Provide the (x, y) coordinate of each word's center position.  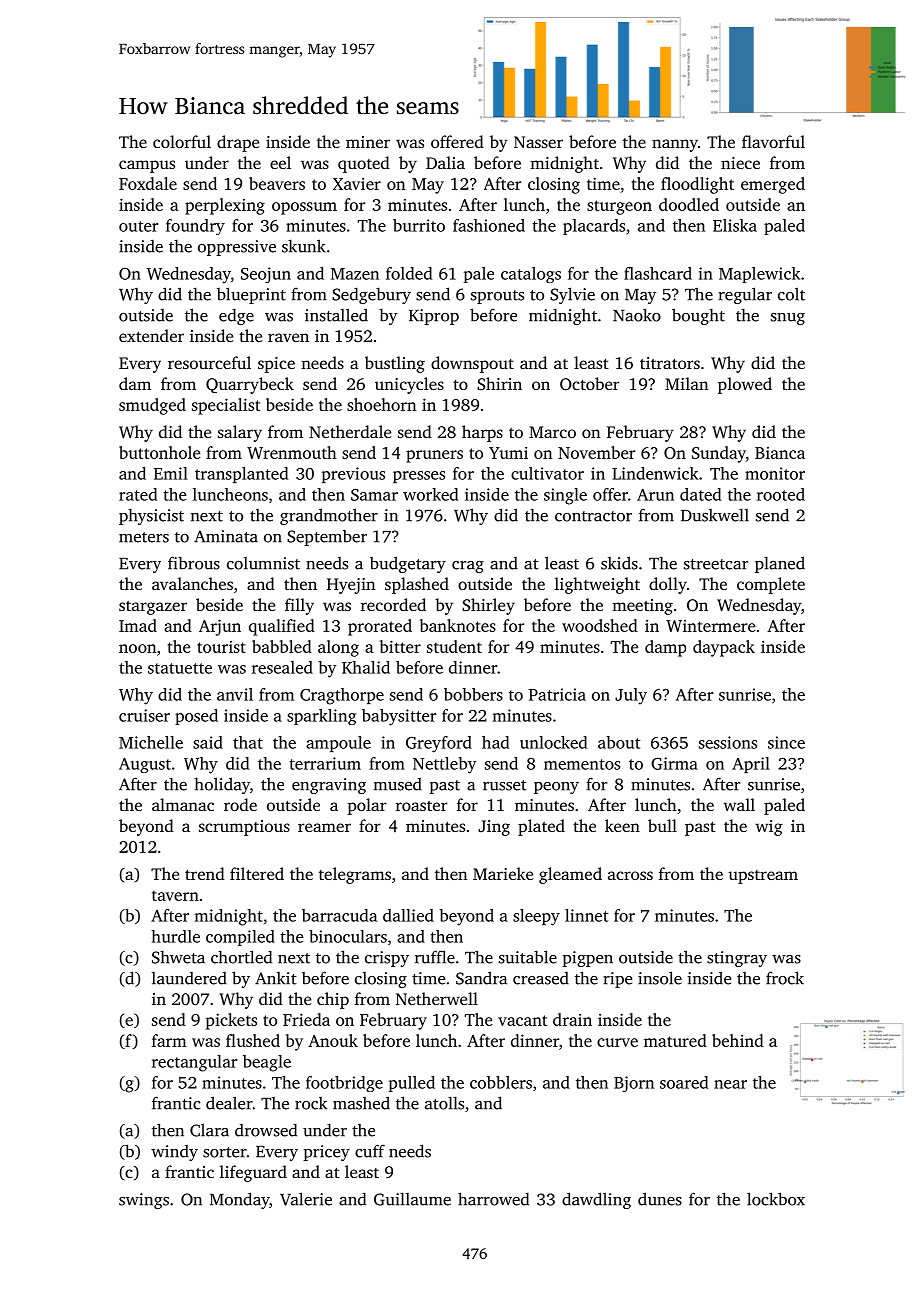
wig (769, 828)
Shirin (499, 383)
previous (353, 475)
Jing (494, 828)
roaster (422, 806)
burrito (419, 225)
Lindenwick (655, 473)
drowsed (266, 1130)
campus (147, 166)
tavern (175, 895)
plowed (745, 385)
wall (739, 804)
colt (791, 294)
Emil (171, 473)
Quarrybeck (250, 385)
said (208, 742)
